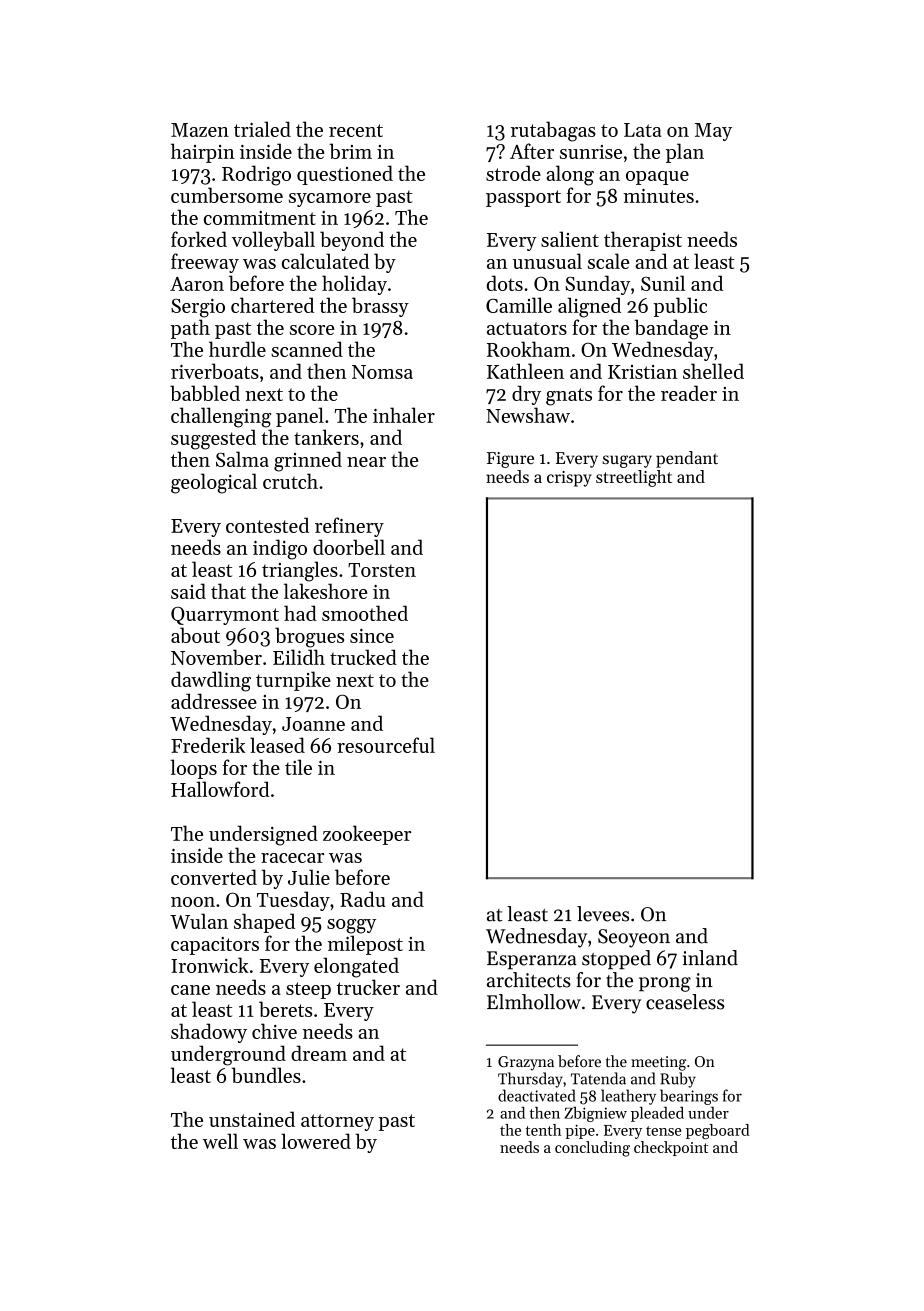 This page has width=924, height=1311. Describe the element at coordinates (404, 415) in the page. I see `inhaler` at that location.
